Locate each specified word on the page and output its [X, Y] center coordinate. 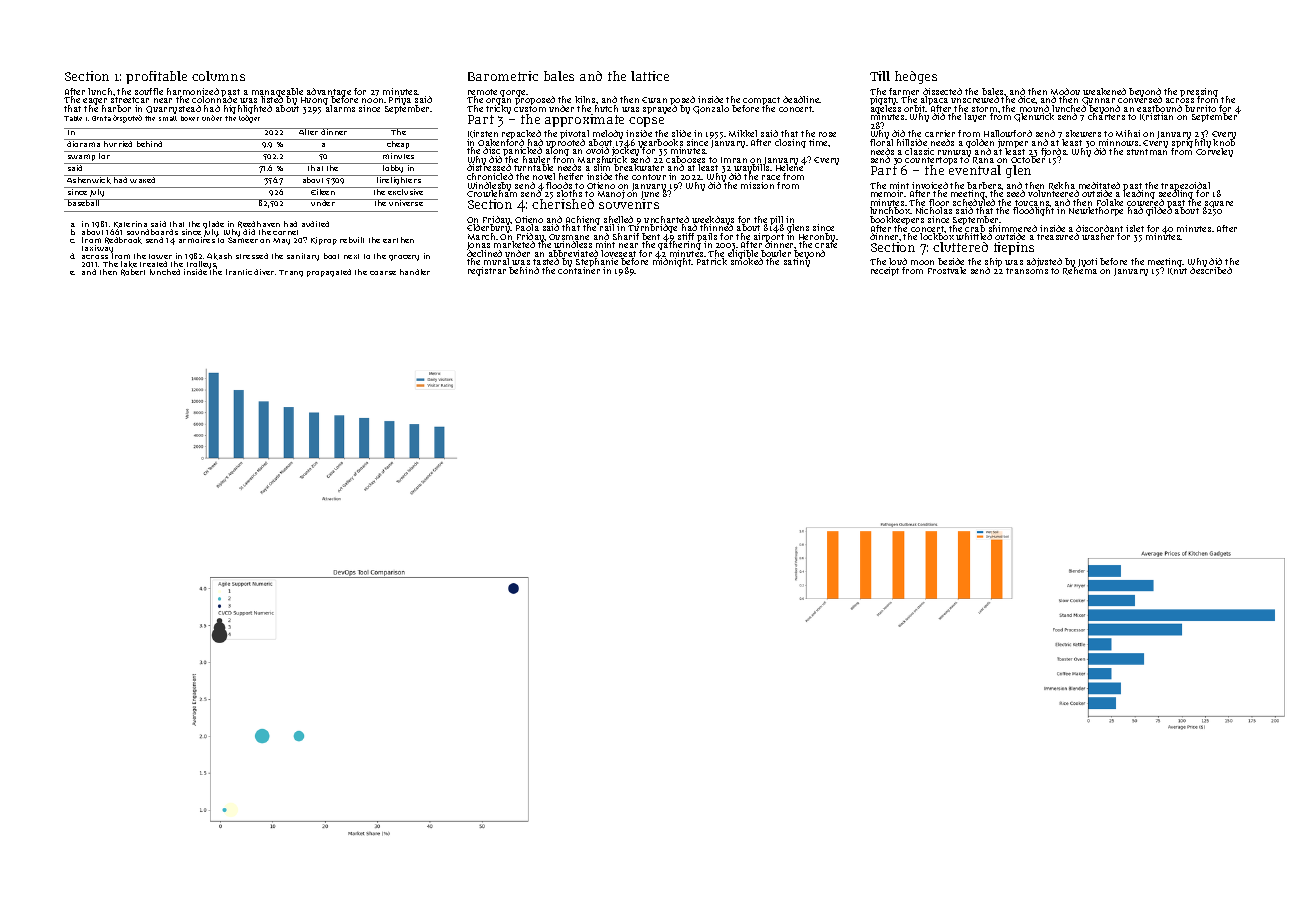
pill [776, 220]
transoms [1027, 271]
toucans [1032, 203]
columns [218, 76]
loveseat [618, 253]
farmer [904, 91]
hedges [916, 77]
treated [153, 264]
